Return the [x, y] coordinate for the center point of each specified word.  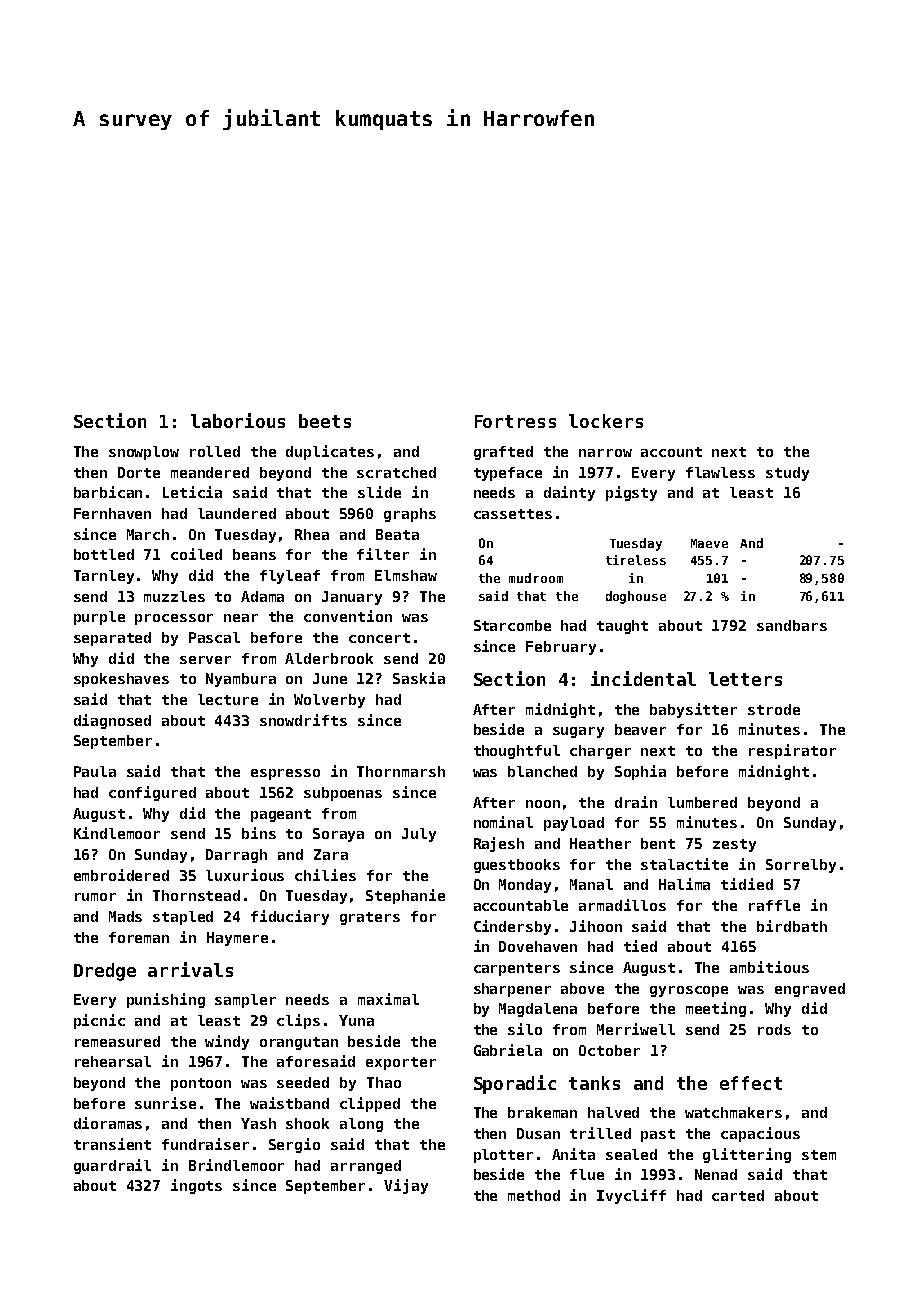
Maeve [709, 543]
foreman [139, 937]
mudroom [536, 578]
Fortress [515, 421]
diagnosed [112, 721]
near [241, 618]
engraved [810, 990]
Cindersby [512, 927]
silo [525, 1029]
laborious [238, 420]
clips [298, 1021]
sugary [578, 732]
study [787, 474]
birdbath [792, 926]
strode [774, 709]
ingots [196, 1186]
